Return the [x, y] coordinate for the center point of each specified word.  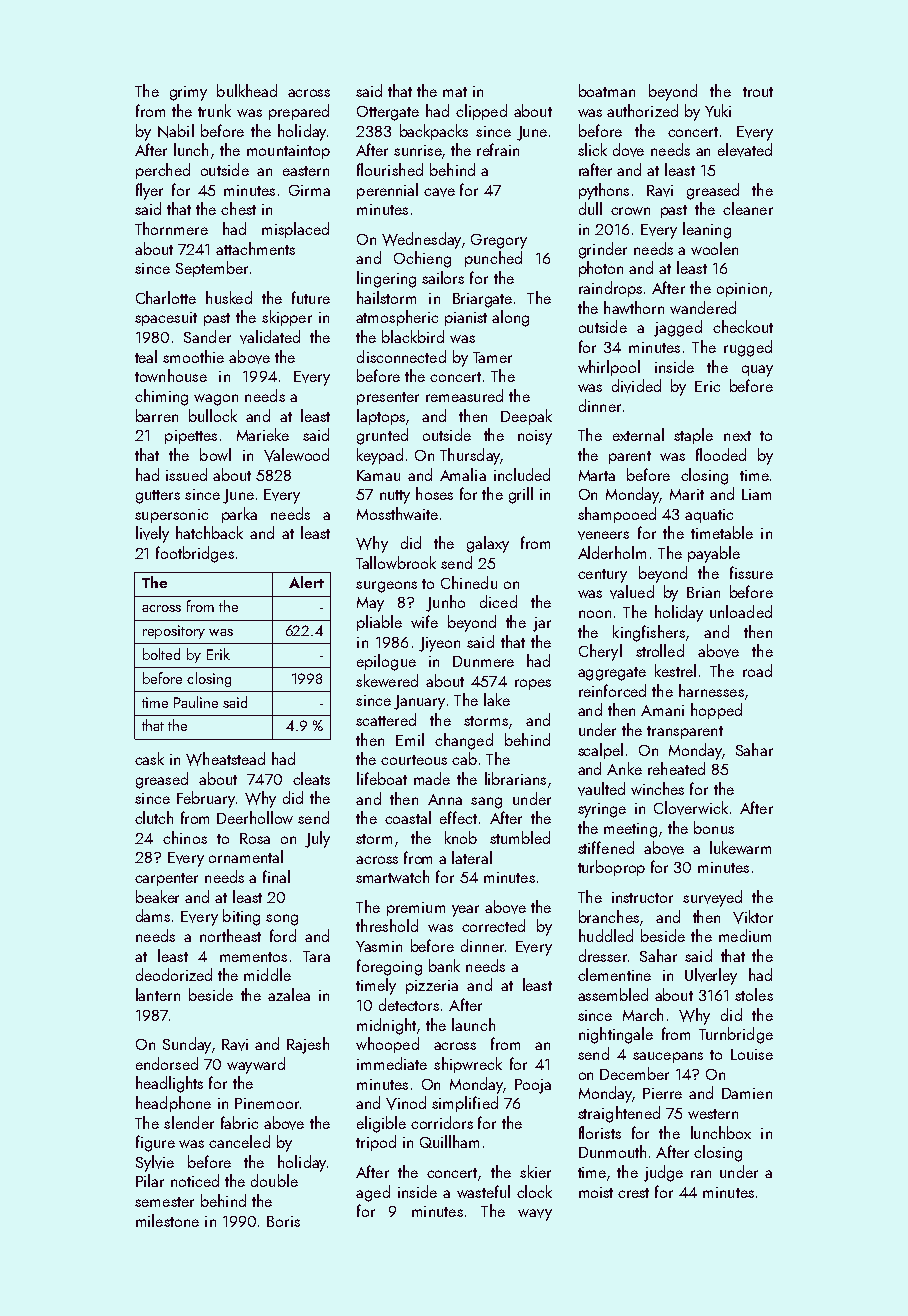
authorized [642, 110]
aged [373, 1193]
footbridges [195, 554]
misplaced [295, 230]
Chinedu [469, 582]
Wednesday [421, 240]
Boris [283, 1221]
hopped [716, 711]
